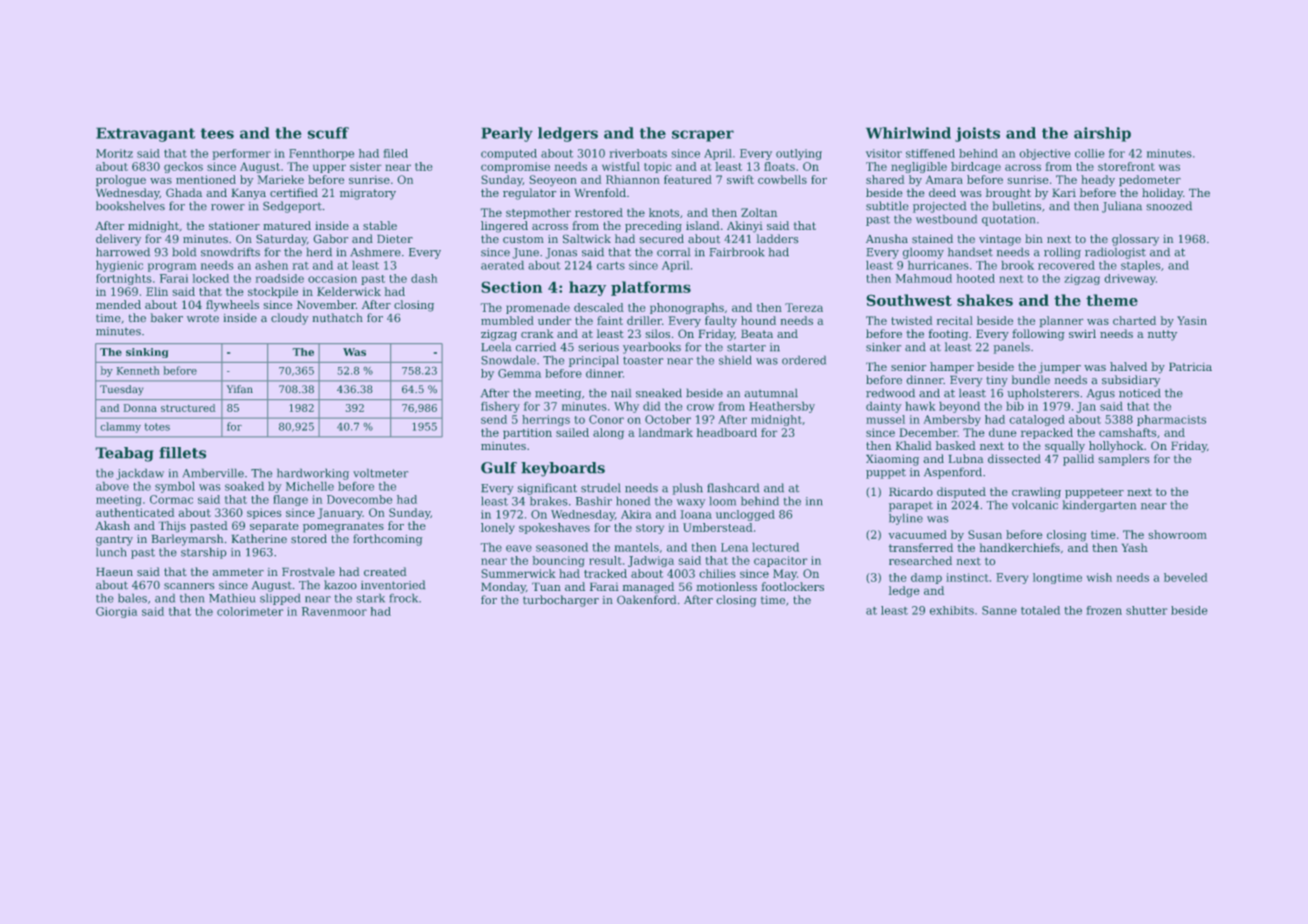  I want to click on Haeun, so click(114, 572).
